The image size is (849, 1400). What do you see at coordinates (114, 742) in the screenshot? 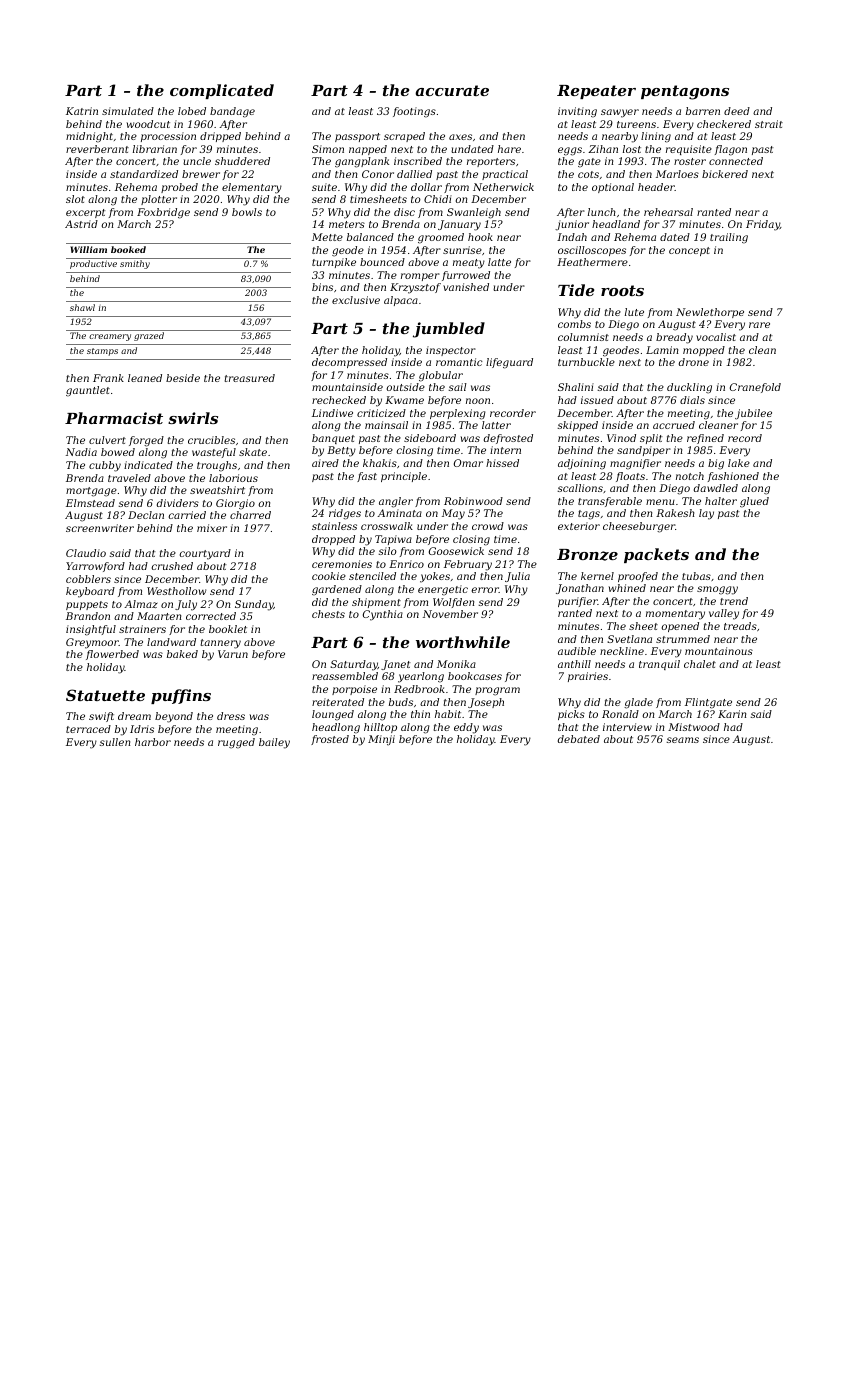
I see `sullen` at bounding box center [114, 742].
